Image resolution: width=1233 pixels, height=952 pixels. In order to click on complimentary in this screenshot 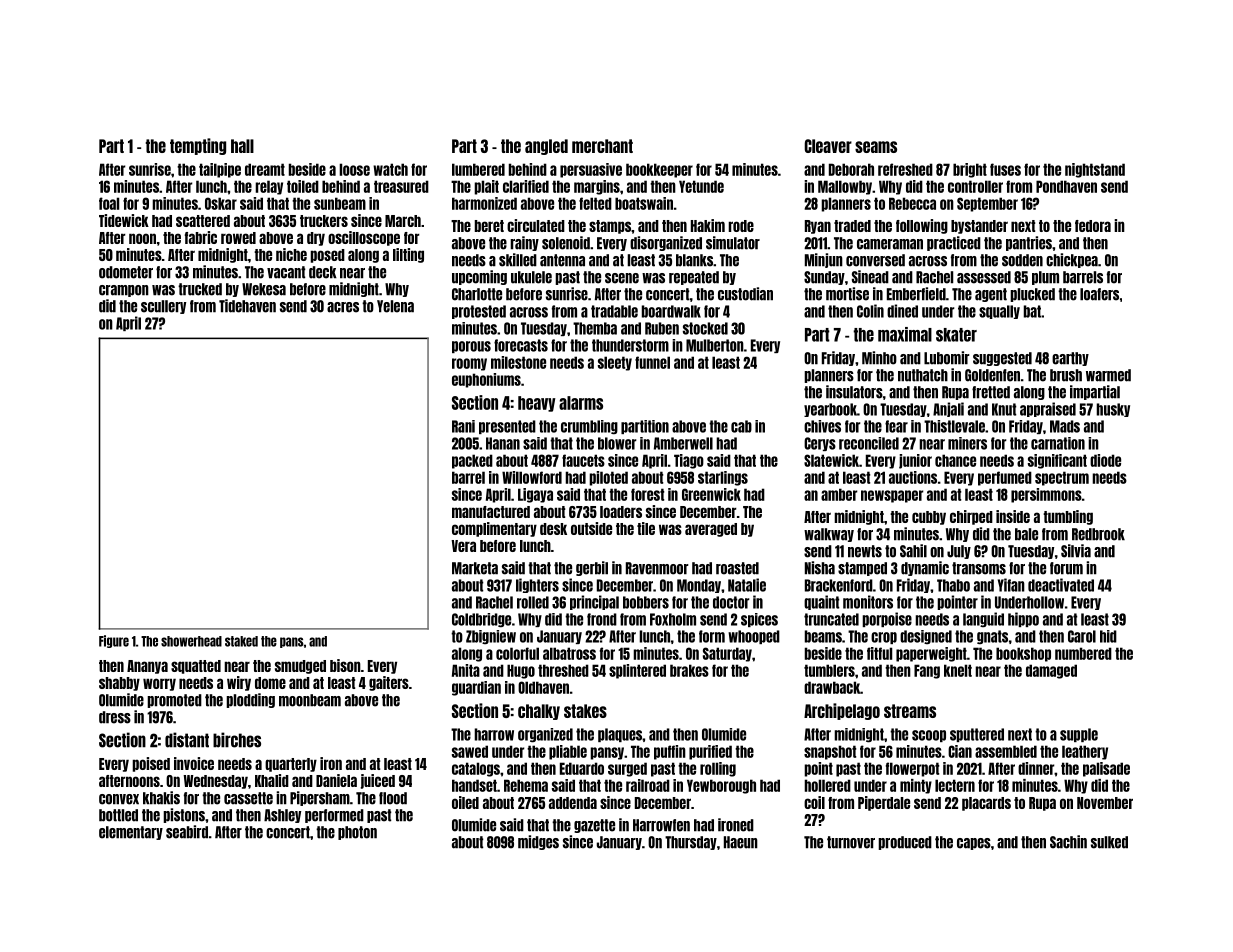, I will do `click(494, 529)`.
